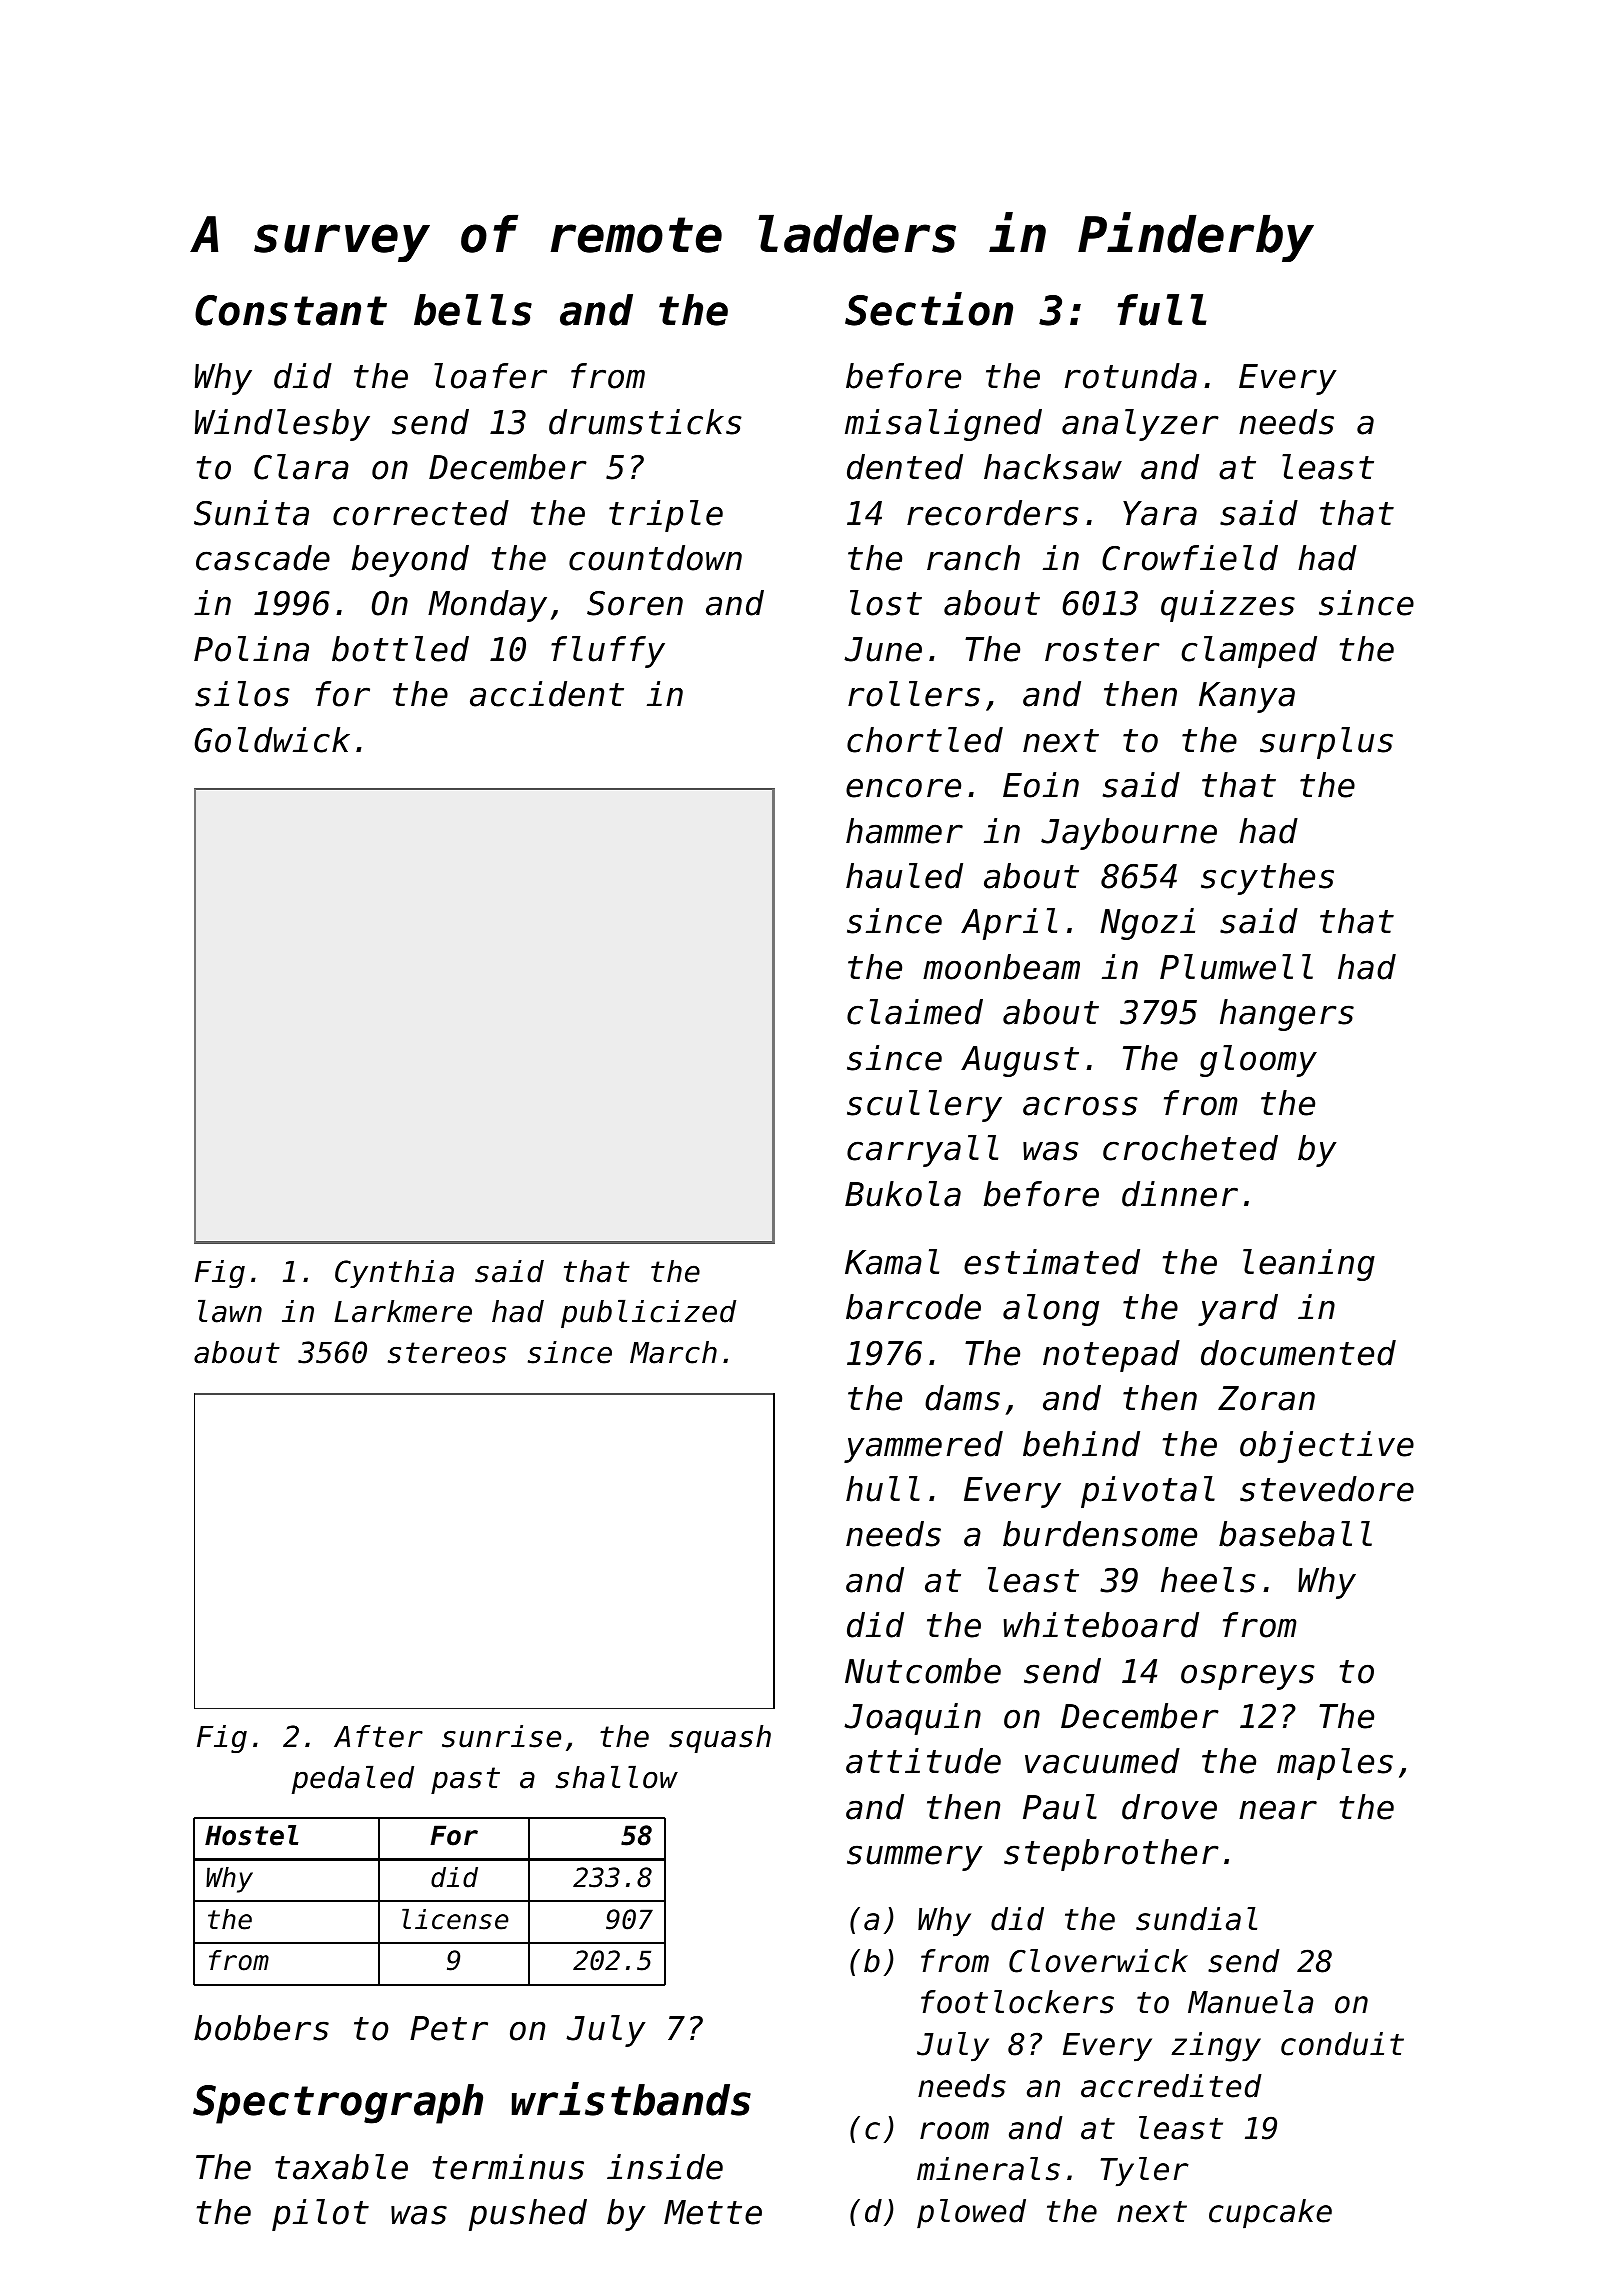 This image has width=1620, height=2292. Describe the element at coordinates (1162, 310) in the image. I see `full` at that location.
